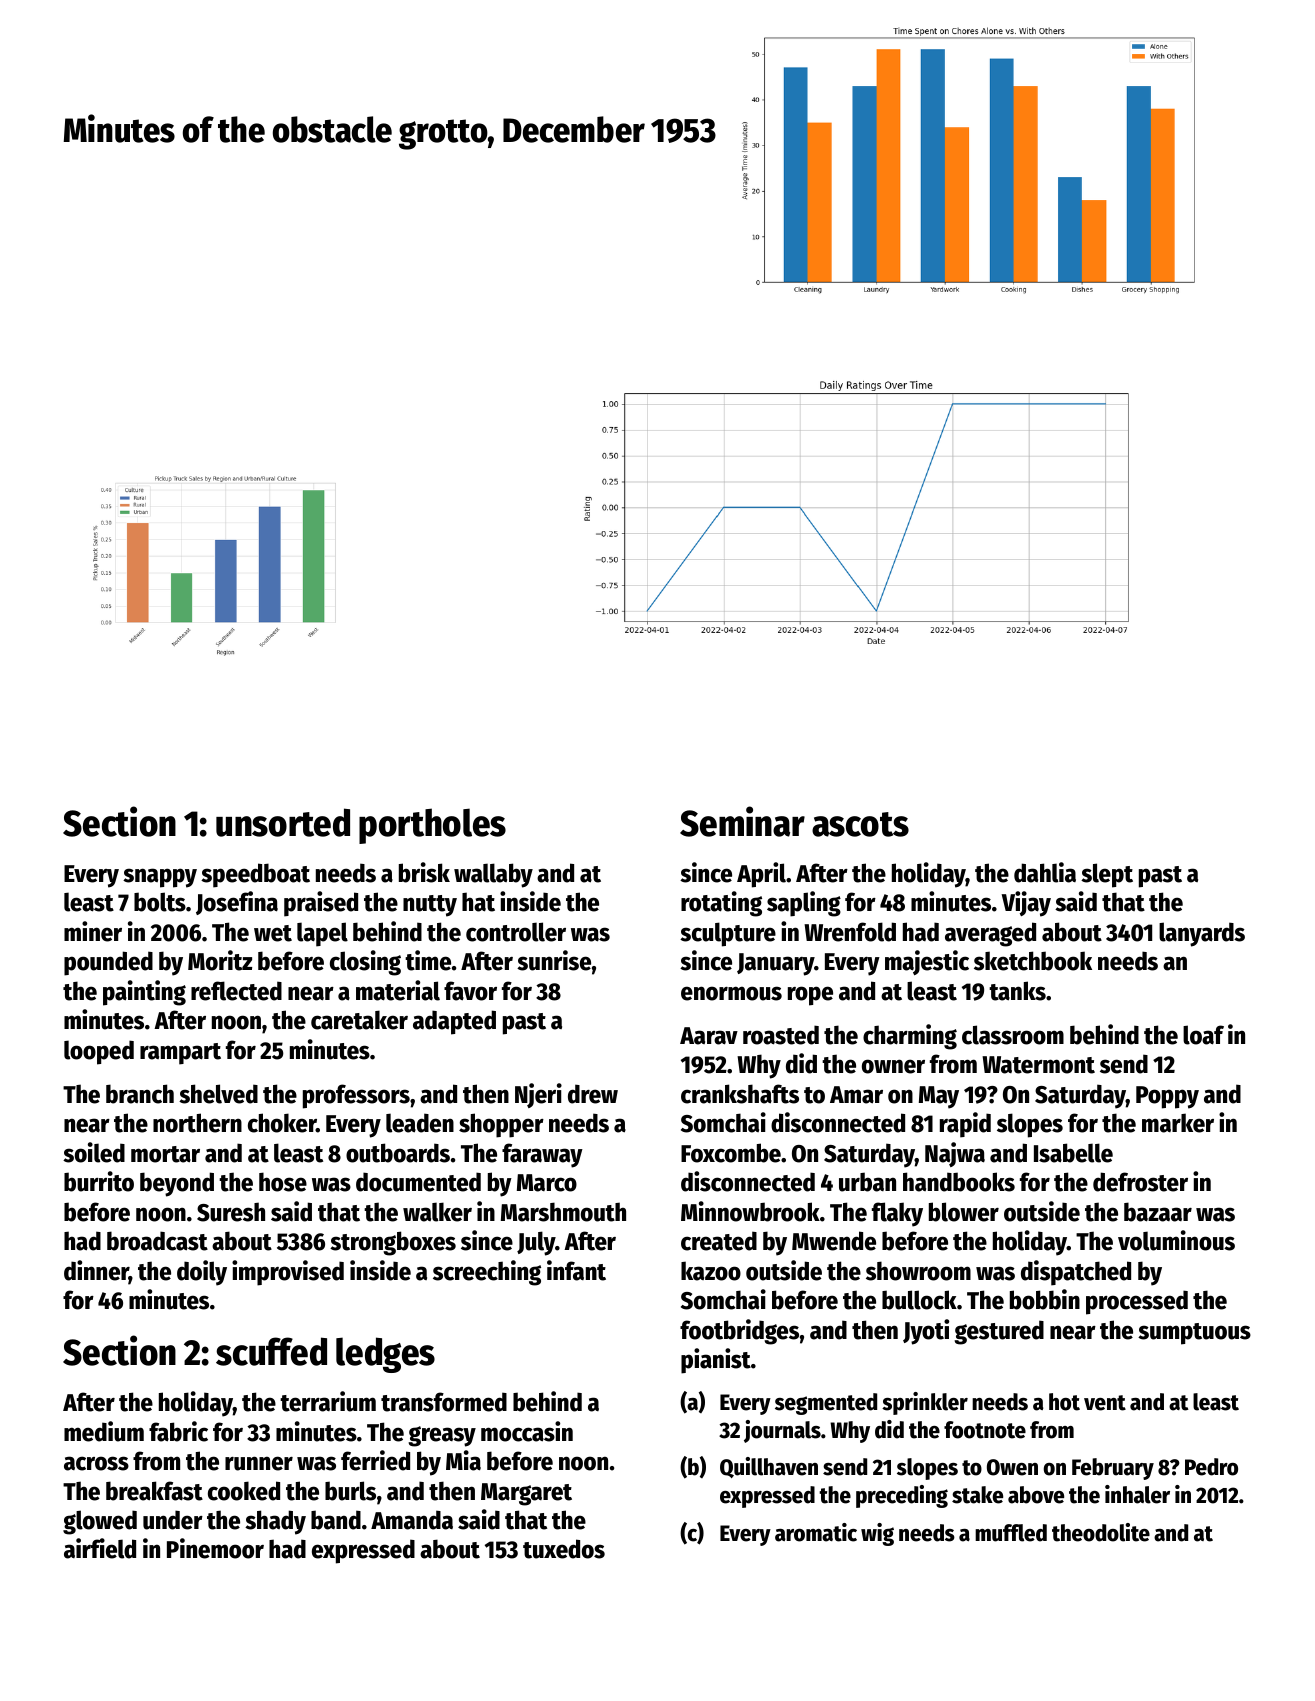 Image resolution: width=1315 pixels, height=1701 pixels. Describe the element at coordinates (1038, 1065) in the screenshot. I see `Watermont` at that location.
